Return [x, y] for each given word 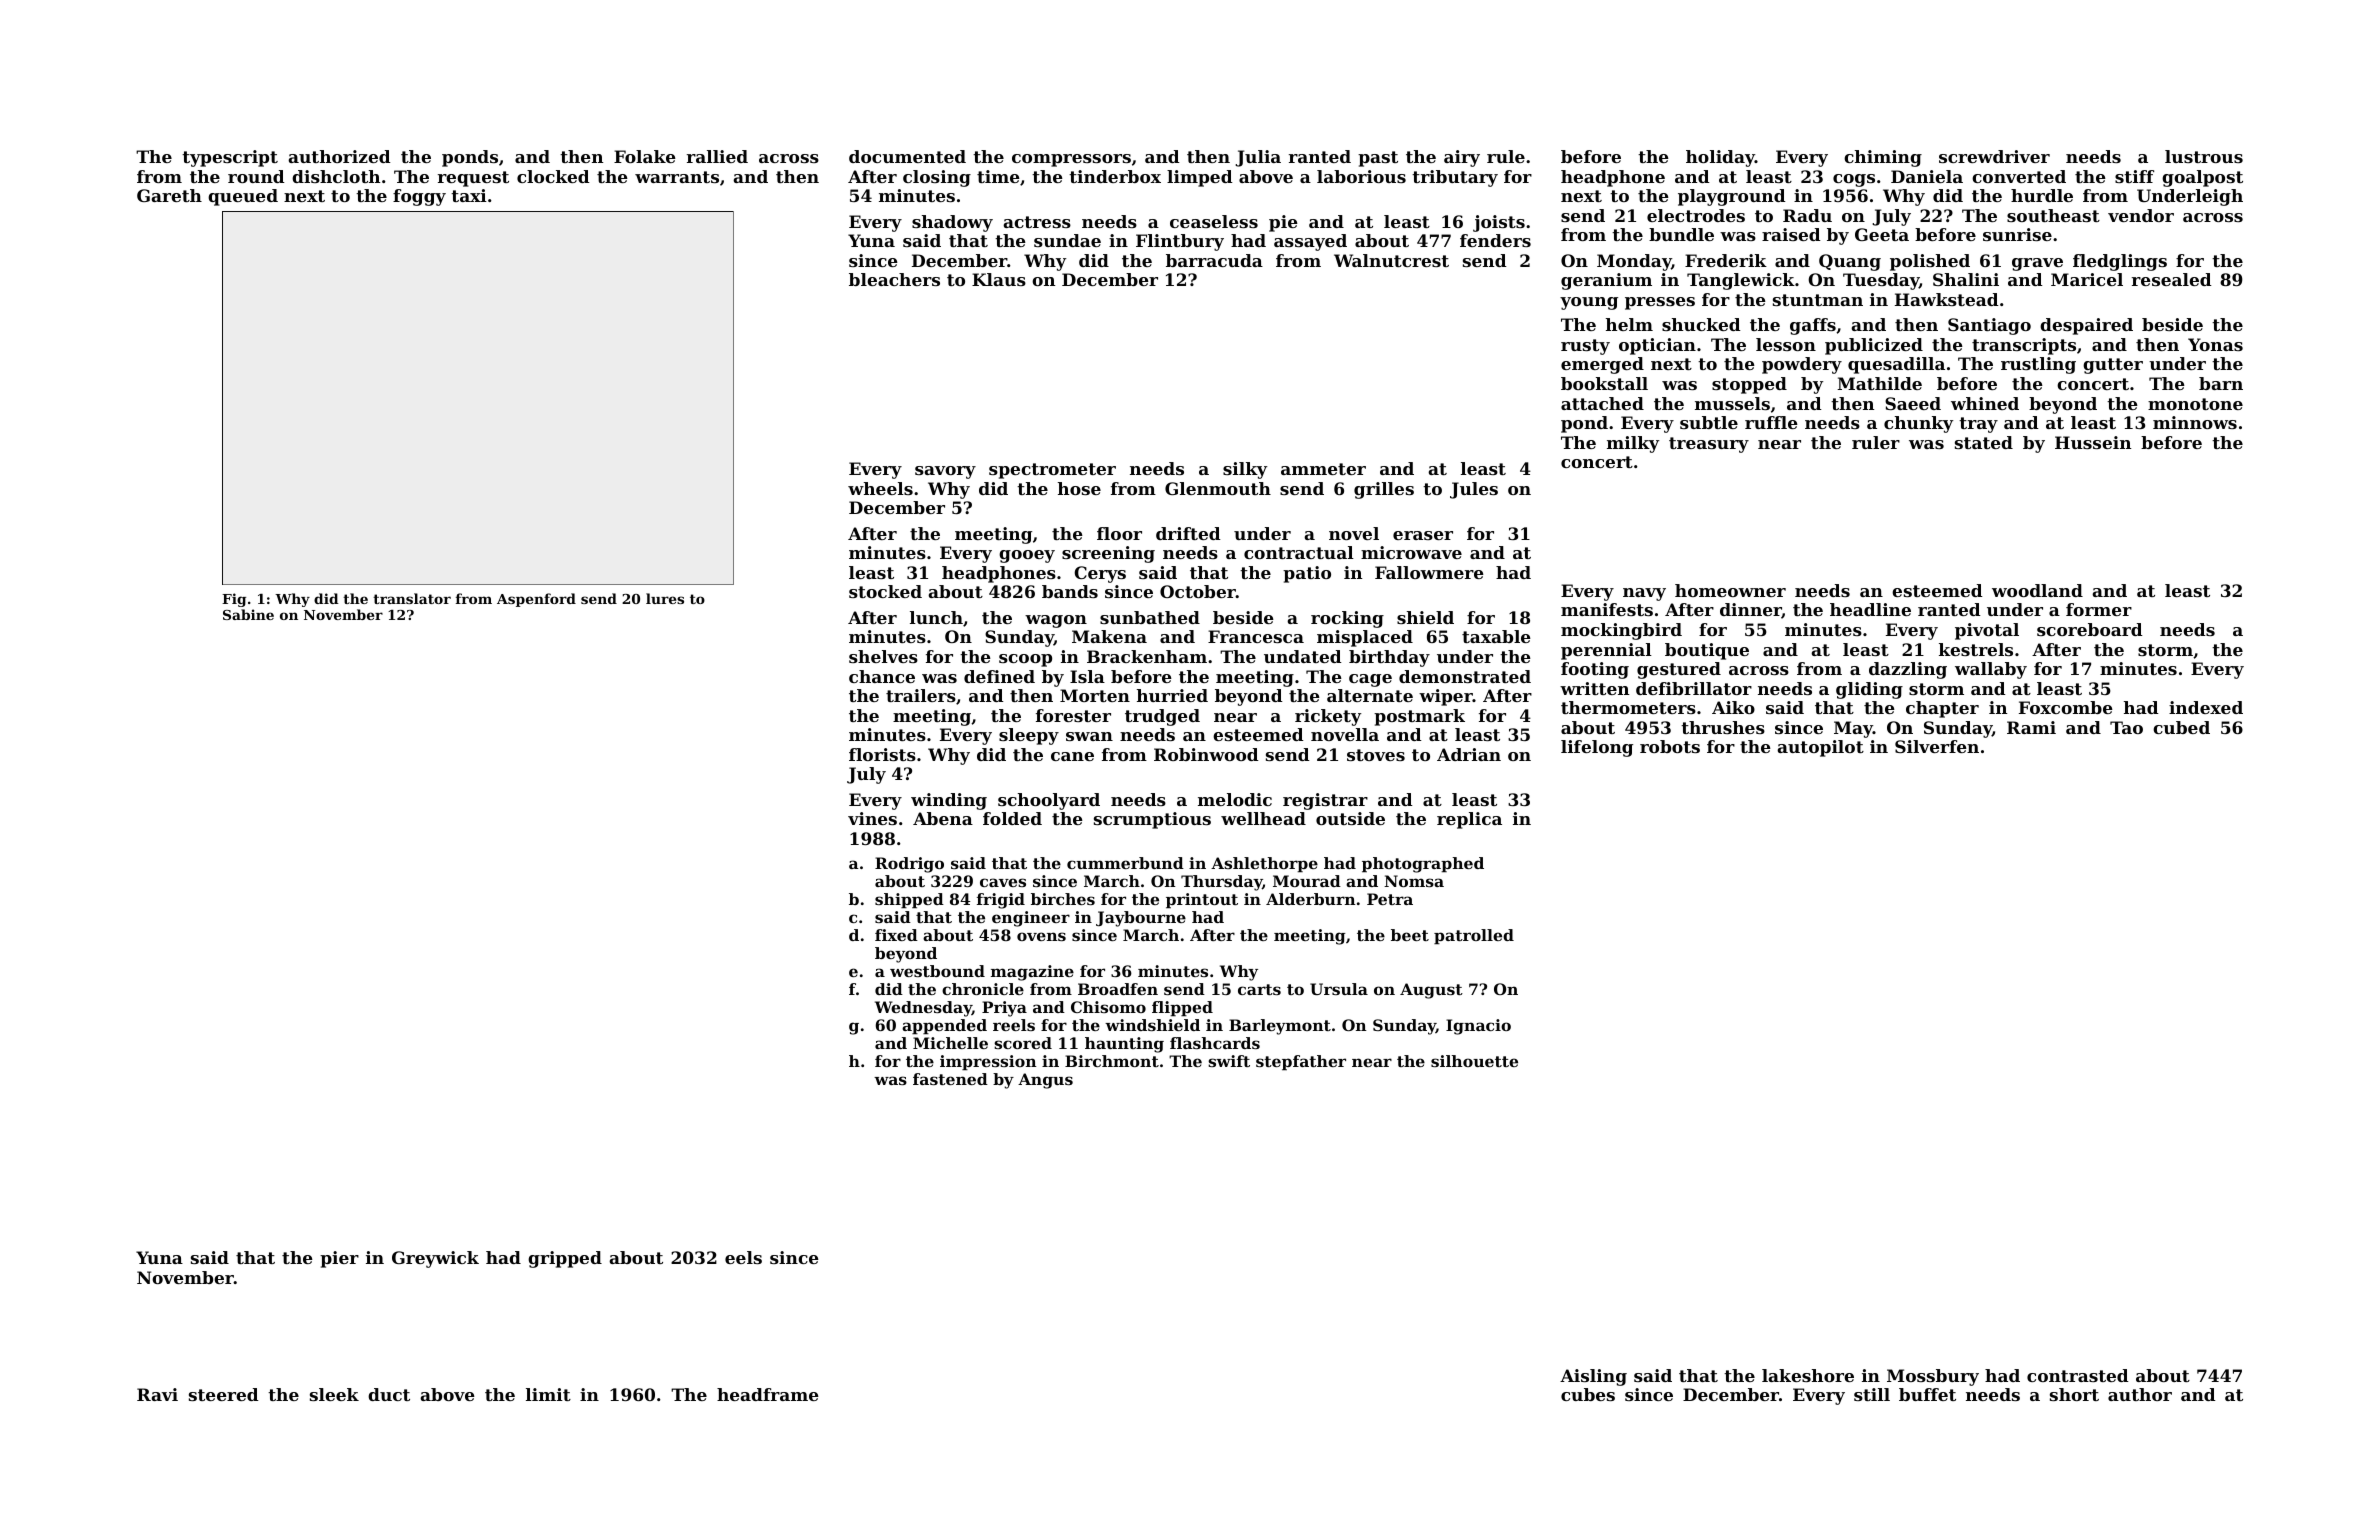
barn [2221, 383]
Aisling [1593, 1377]
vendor [2141, 215]
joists [1499, 223]
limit [548, 1394]
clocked [553, 176]
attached [1602, 403]
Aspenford [536, 600]
